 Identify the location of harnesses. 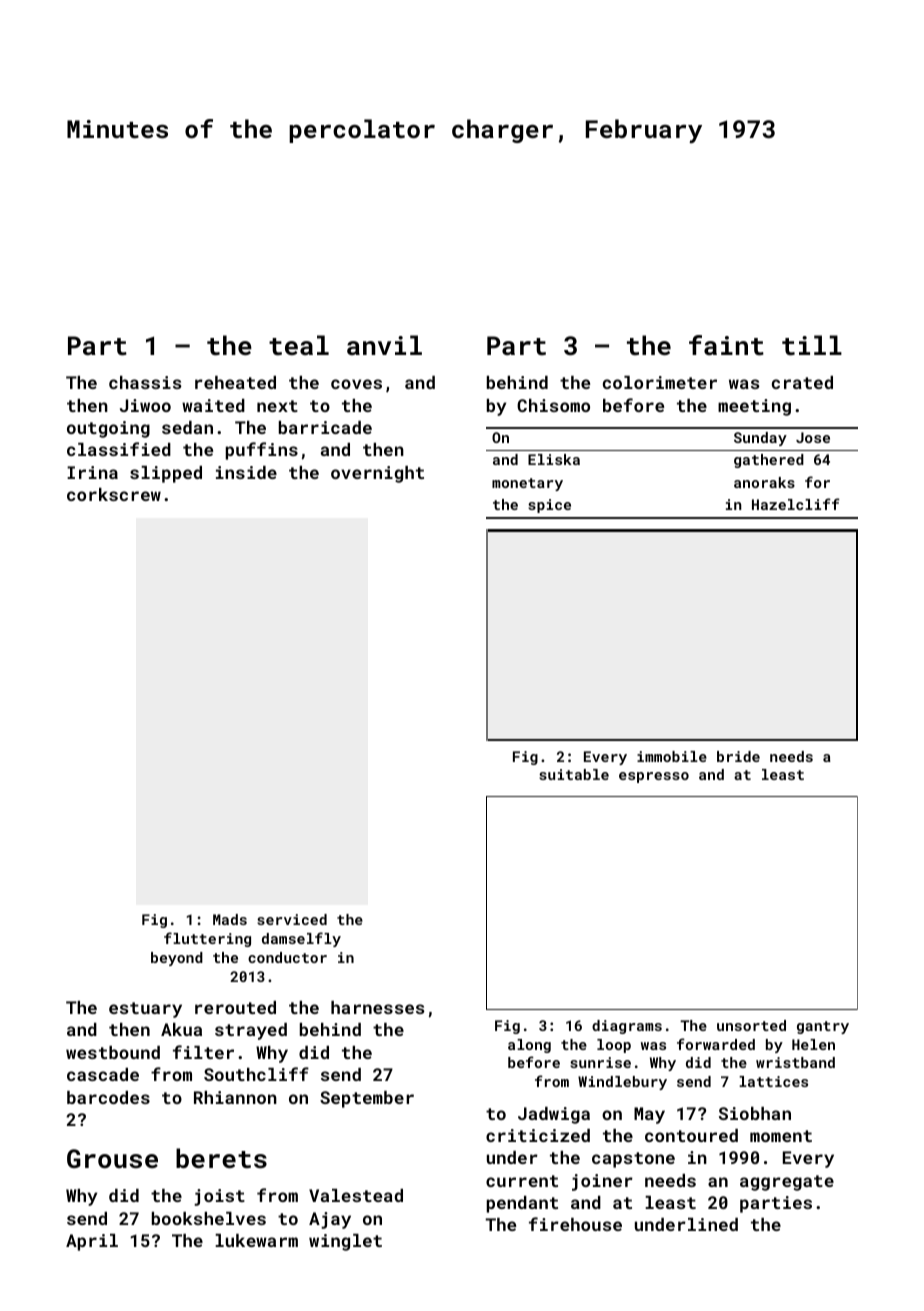
(378, 1007).
